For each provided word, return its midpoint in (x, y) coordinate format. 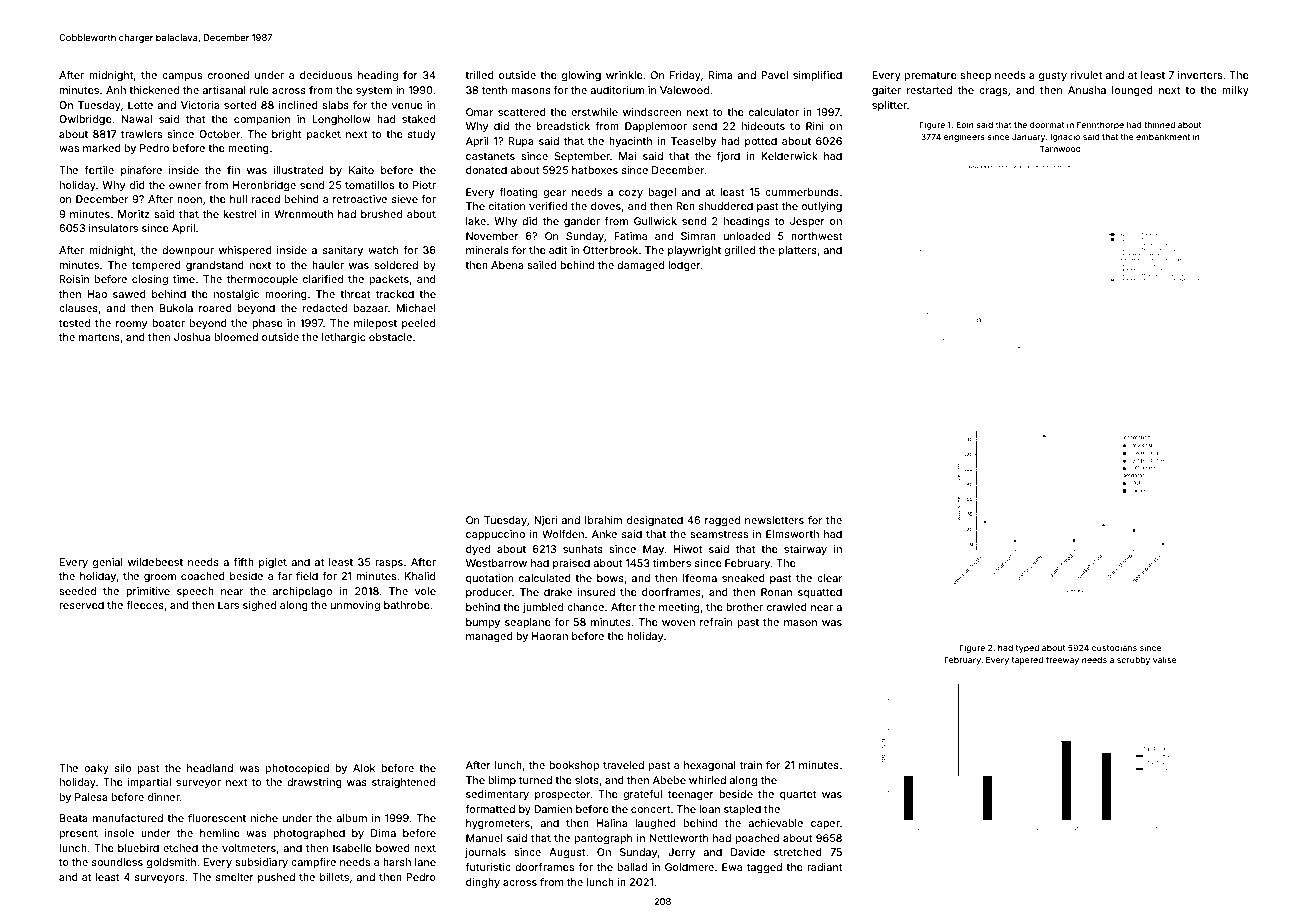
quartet (798, 795)
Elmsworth (792, 534)
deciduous (326, 75)
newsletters (774, 520)
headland (210, 768)
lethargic (343, 338)
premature (931, 76)
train (751, 765)
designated (655, 521)
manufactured (128, 818)
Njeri (545, 521)
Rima (721, 75)
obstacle (390, 337)
